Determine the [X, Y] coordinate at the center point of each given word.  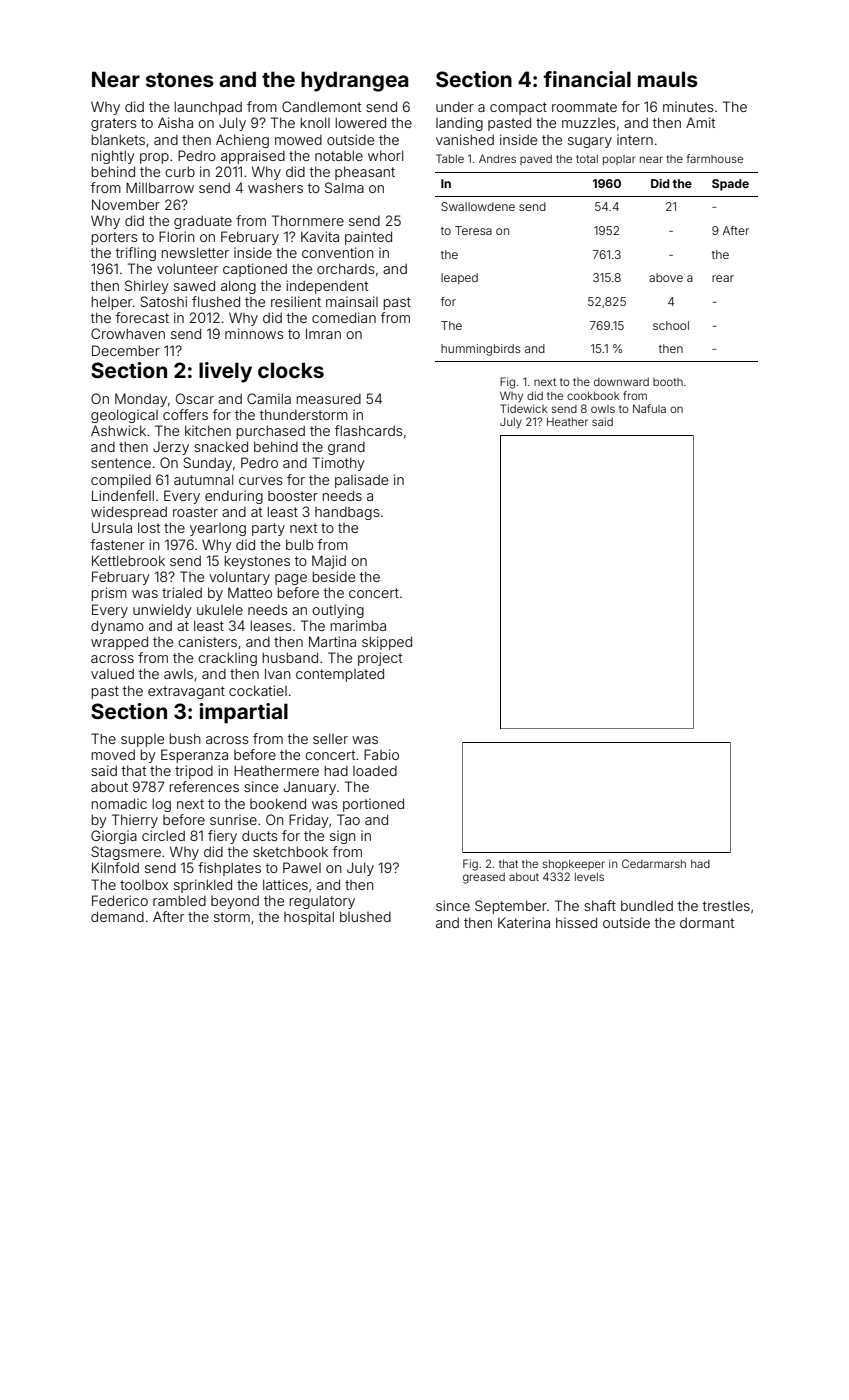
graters [114, 124]
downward [621, 382]
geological [124, 416]
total [587, 158]
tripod [194, 772]
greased [484, 878]
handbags [347, 513]
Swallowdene [478, 206]
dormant [707, 922]
